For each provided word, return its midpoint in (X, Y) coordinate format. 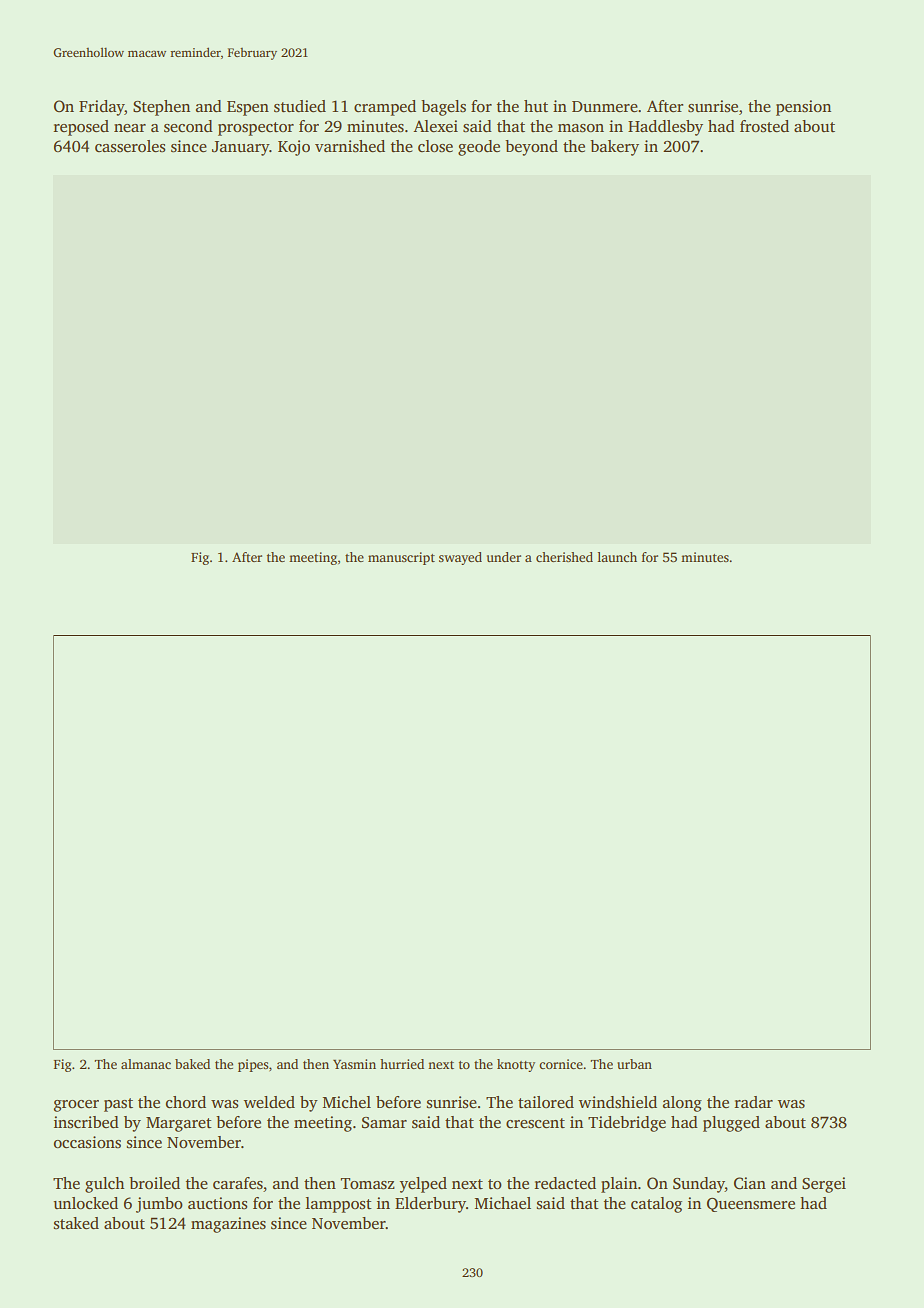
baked (192, 1064)
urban (634, 1064)
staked (76, 1223)
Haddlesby (665, 128)
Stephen (161, 108)
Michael (503, 1203)
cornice (561, 1064)
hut (536, 106)
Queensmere (751, 1205)
